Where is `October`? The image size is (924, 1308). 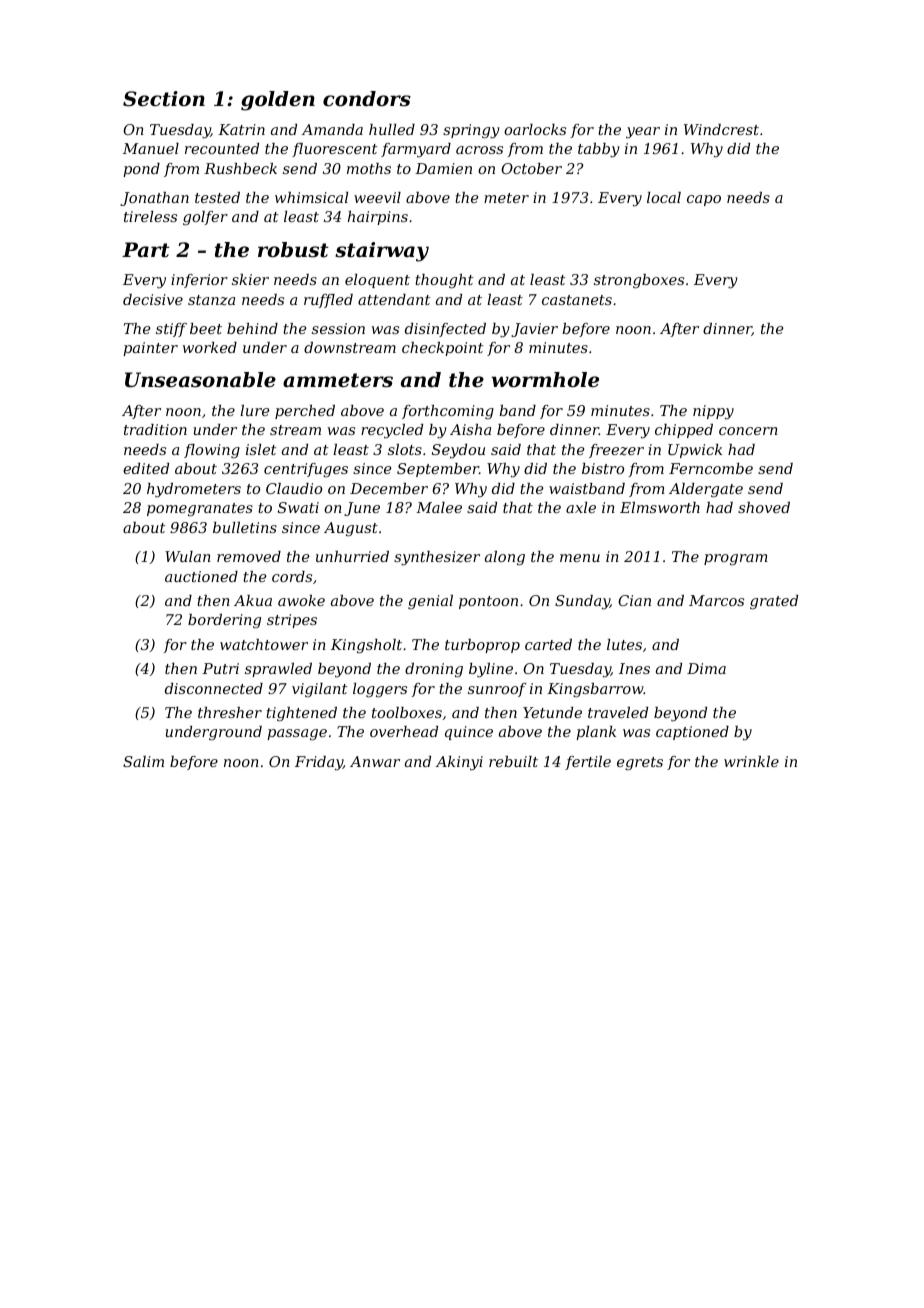 October is located at coordinates (531, 168).
